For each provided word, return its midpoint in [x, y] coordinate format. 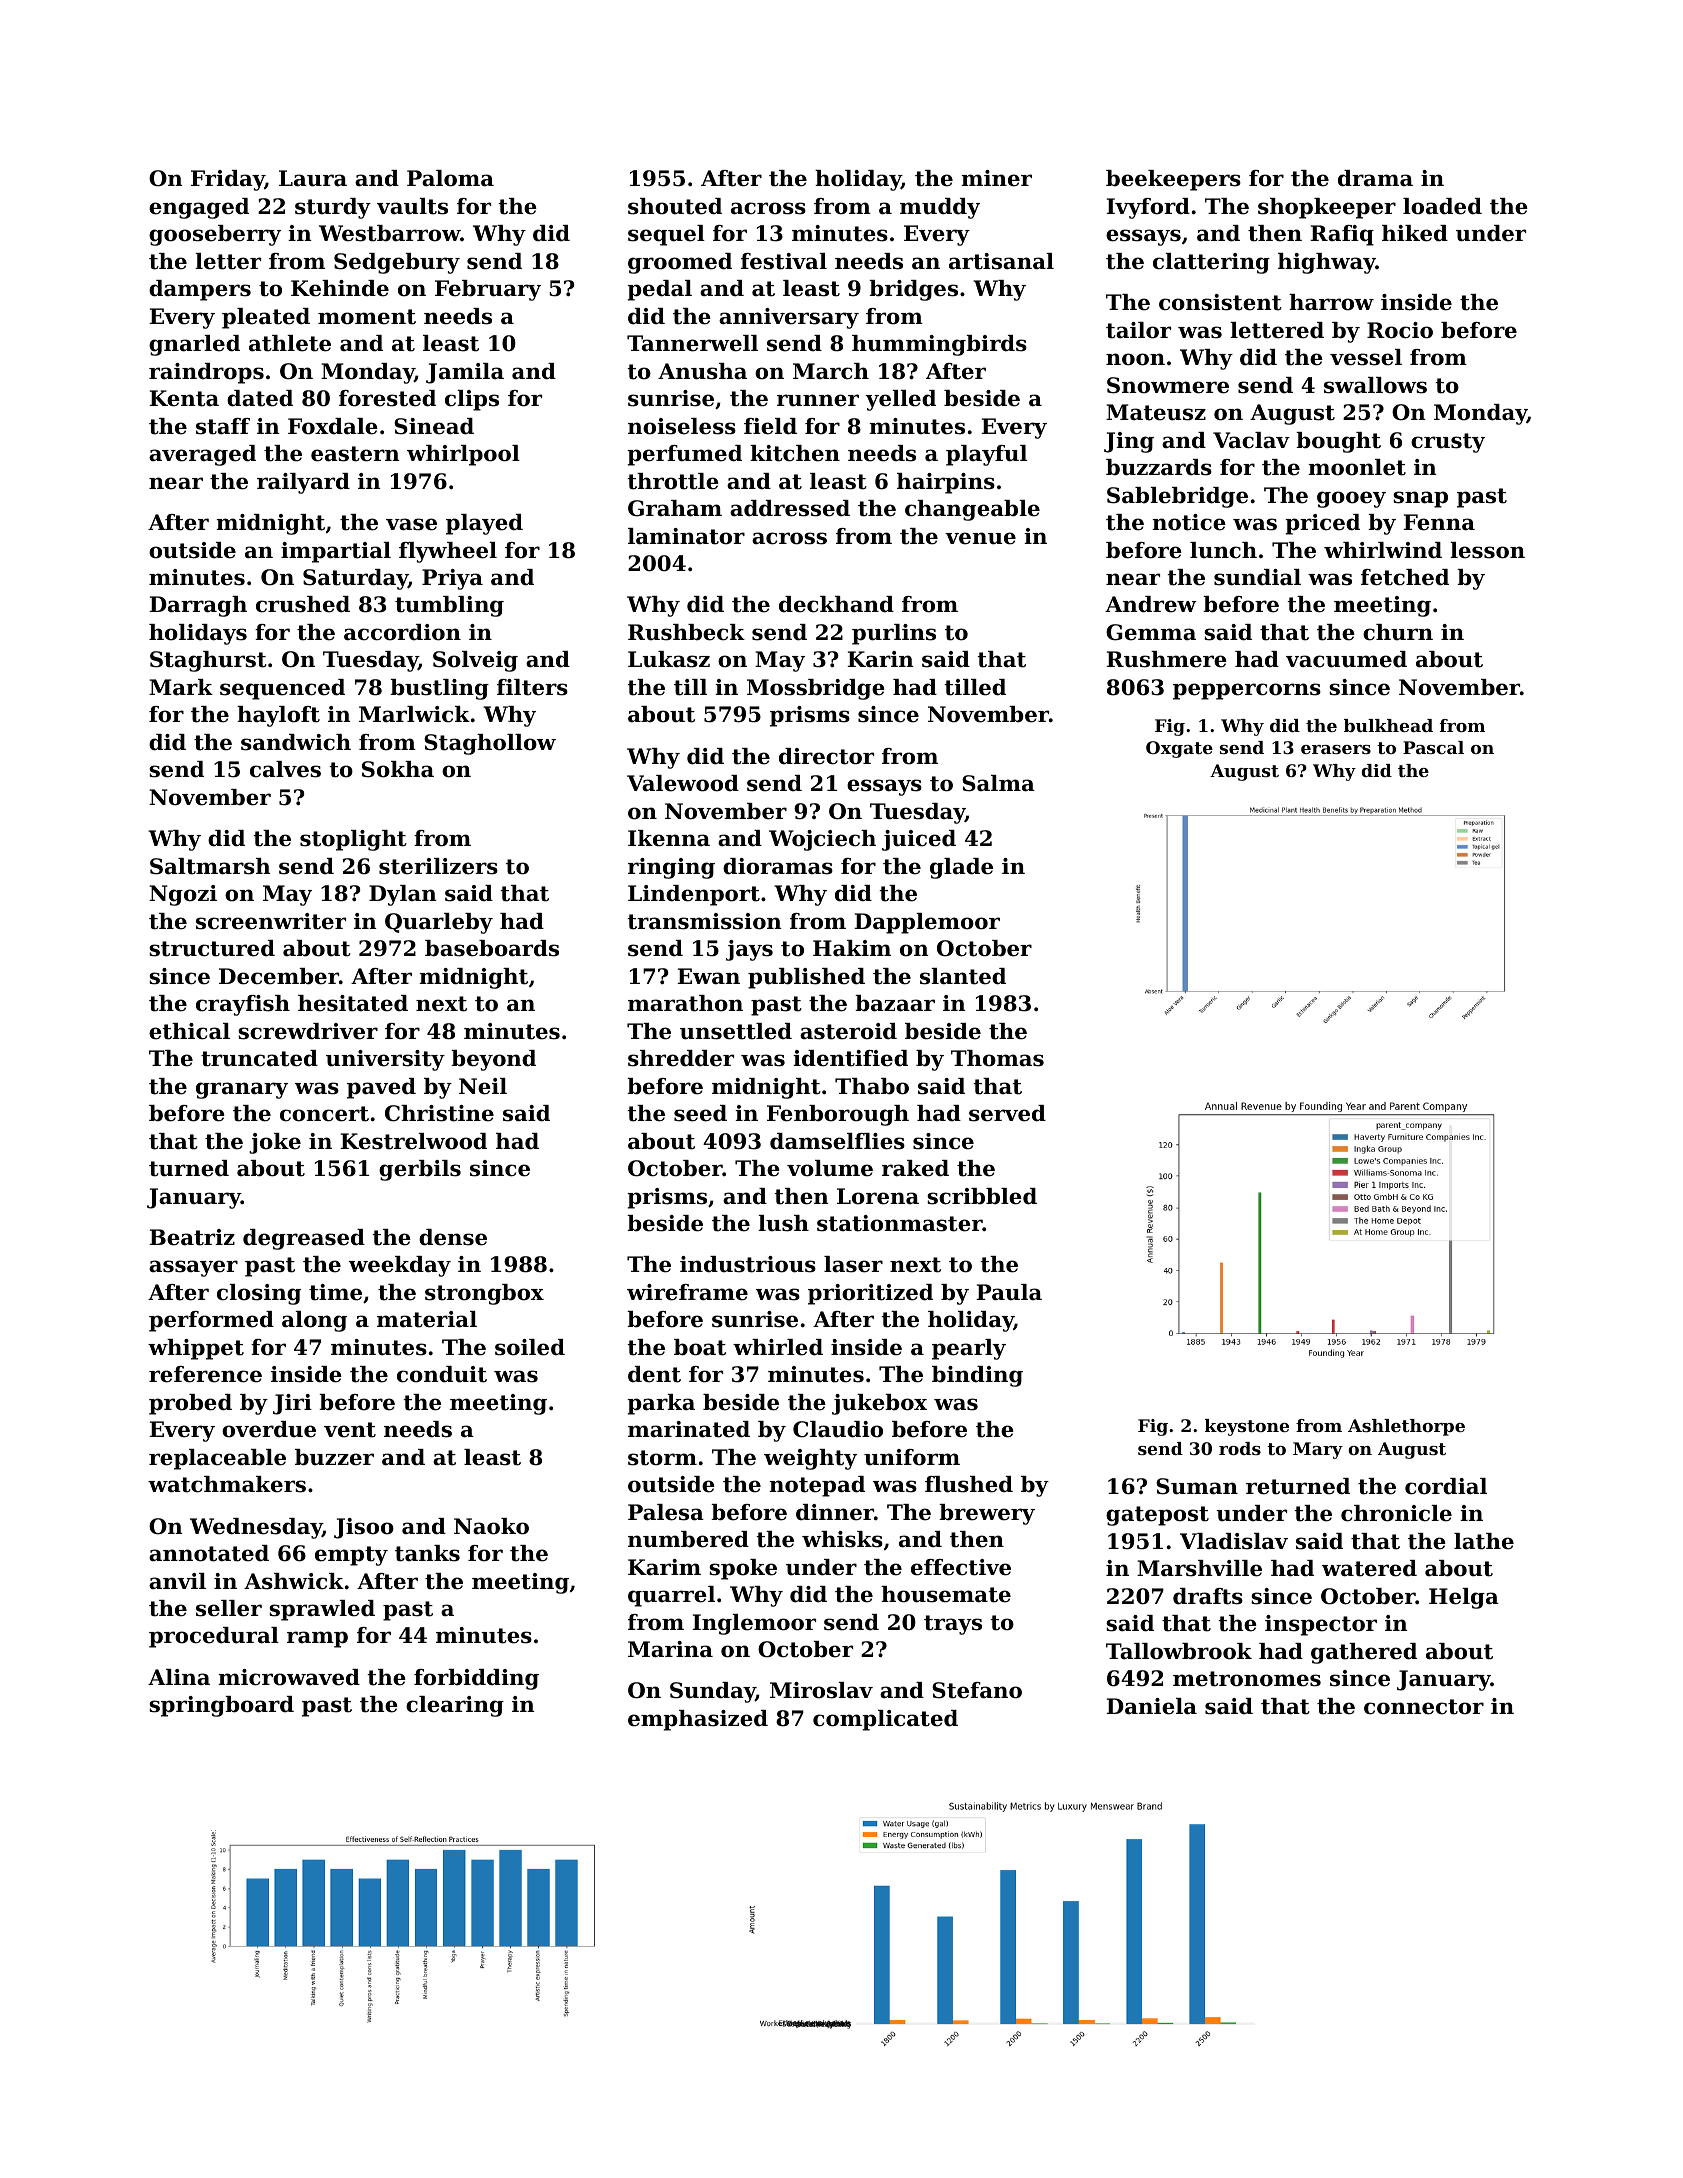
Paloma [450, 178]
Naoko [491, 1526]
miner [996, 178]
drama [1375, 178]
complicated [885, 1720]
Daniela [1151, 1706]
